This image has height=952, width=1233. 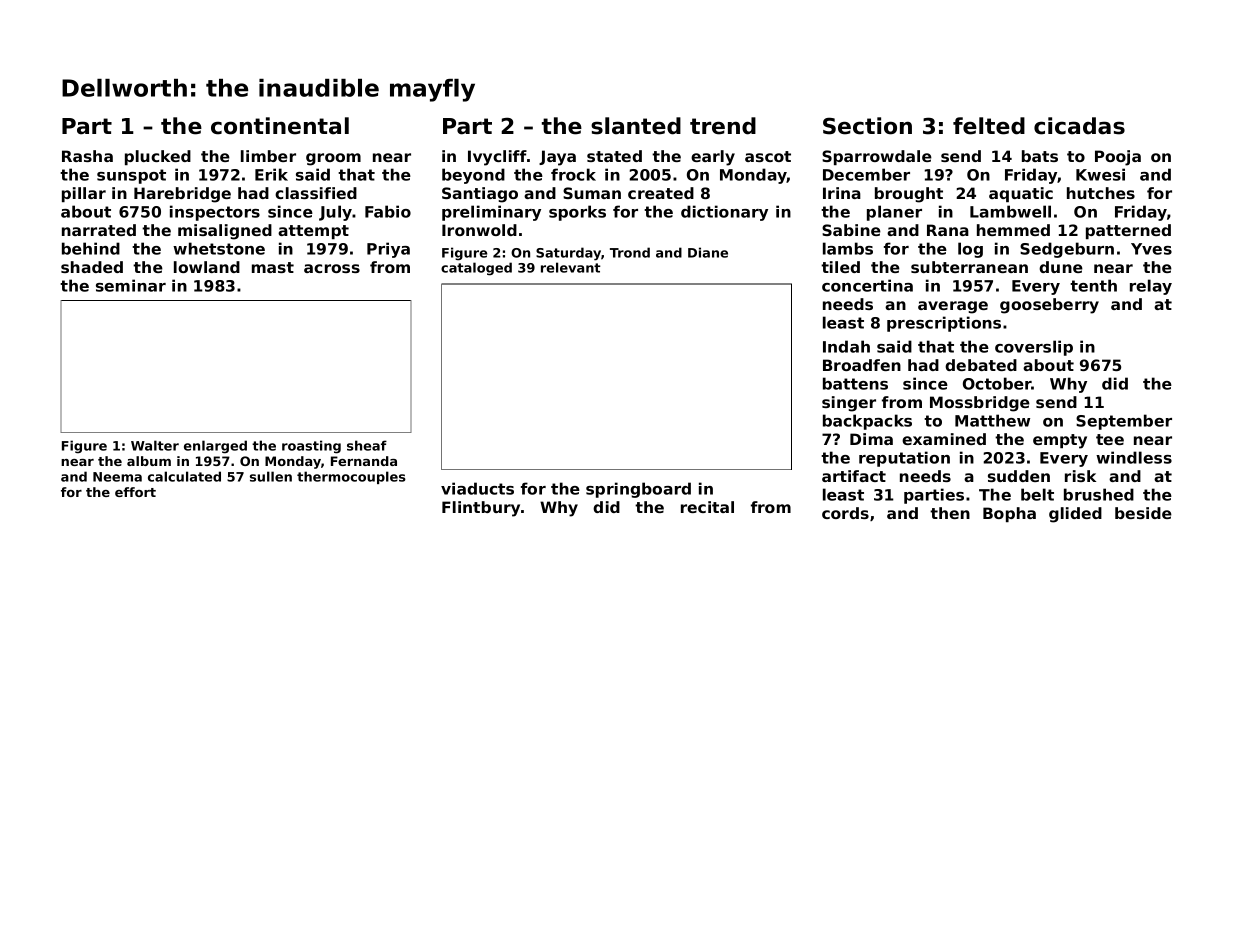 What do you see at coordinates (1124, 422) in the image?
I see `September` at bounding box center [1124, 422].
